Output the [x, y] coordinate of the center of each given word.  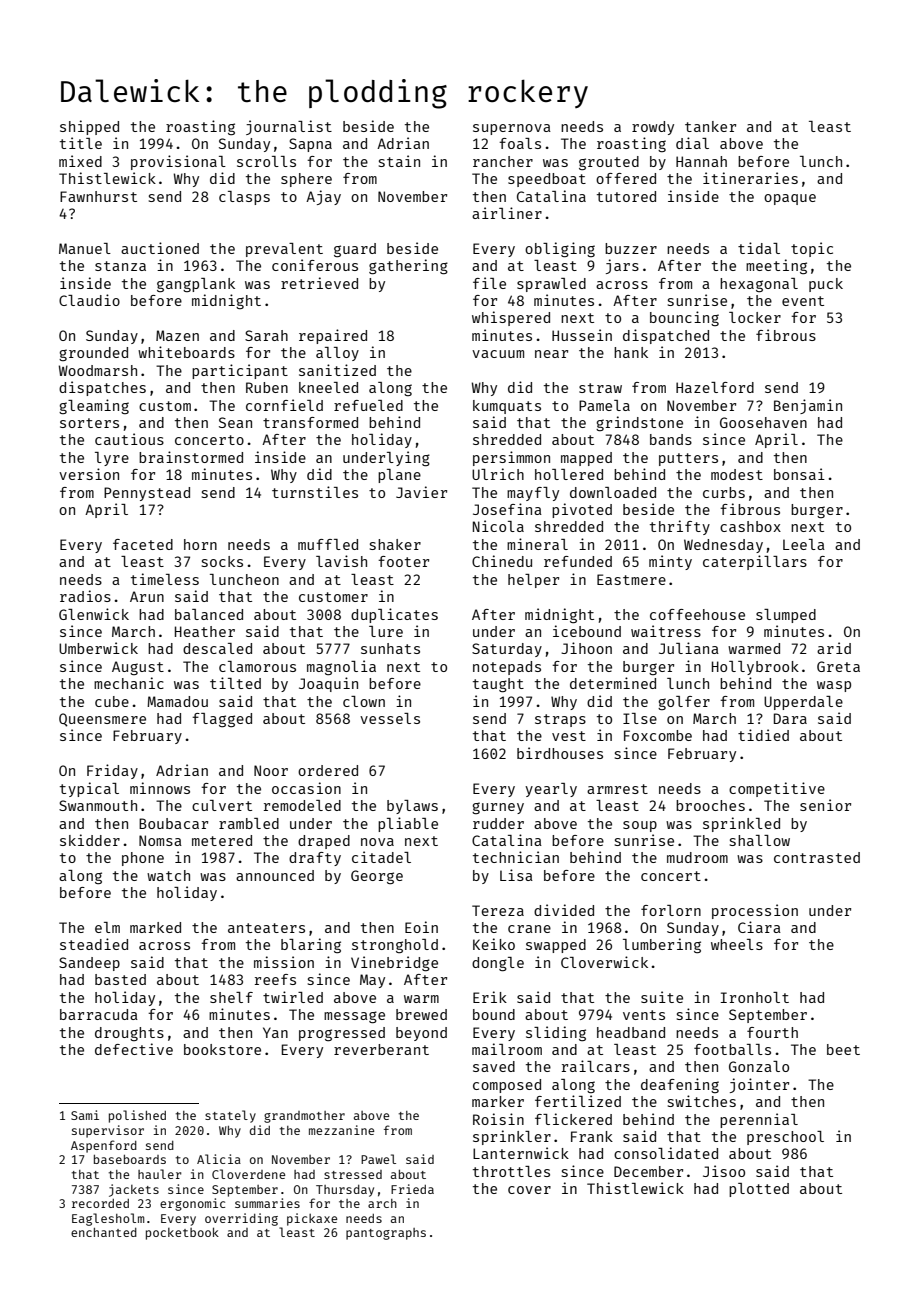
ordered [328, 770]
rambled [249, 823]
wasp [834, 686]
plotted [759, 1190]
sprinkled [741, 824]
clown [364, 701]
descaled [217, 648]
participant [240, 371]
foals [520, 143]
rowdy [653, 128]
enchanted [104, 1232]
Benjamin [808, 406]
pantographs [386, 1234]
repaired [333, 336]
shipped [89, 127]
